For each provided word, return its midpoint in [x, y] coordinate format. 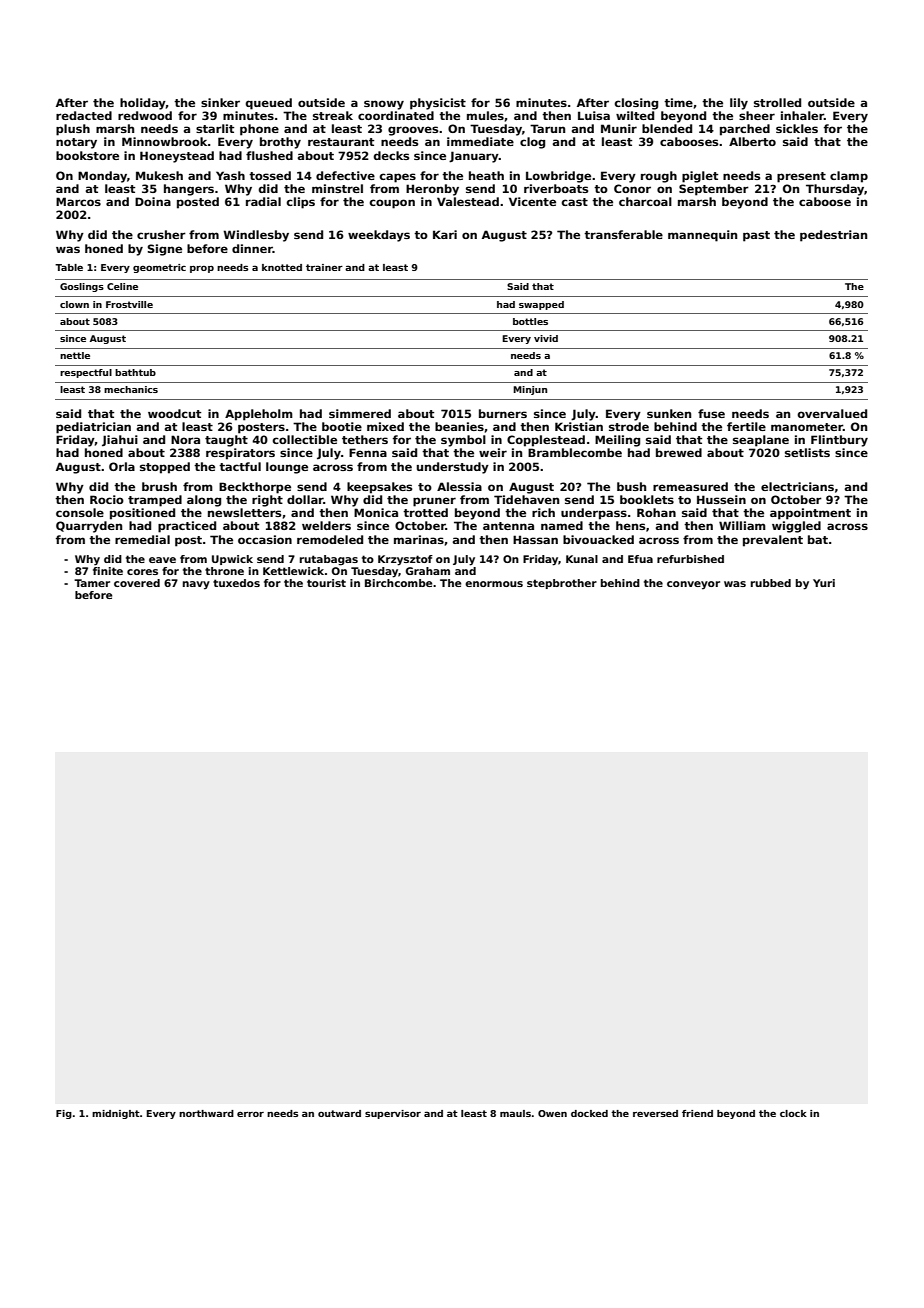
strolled [777, 102]
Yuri [824, 583]
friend [697, 1113]
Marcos [78, 201]
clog [532, 143]
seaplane [761, 441]
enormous [494, 584]
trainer [324, 267]
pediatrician [93, 428]
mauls [515, 1113]
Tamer [92, 583]
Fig [64, 1114]
